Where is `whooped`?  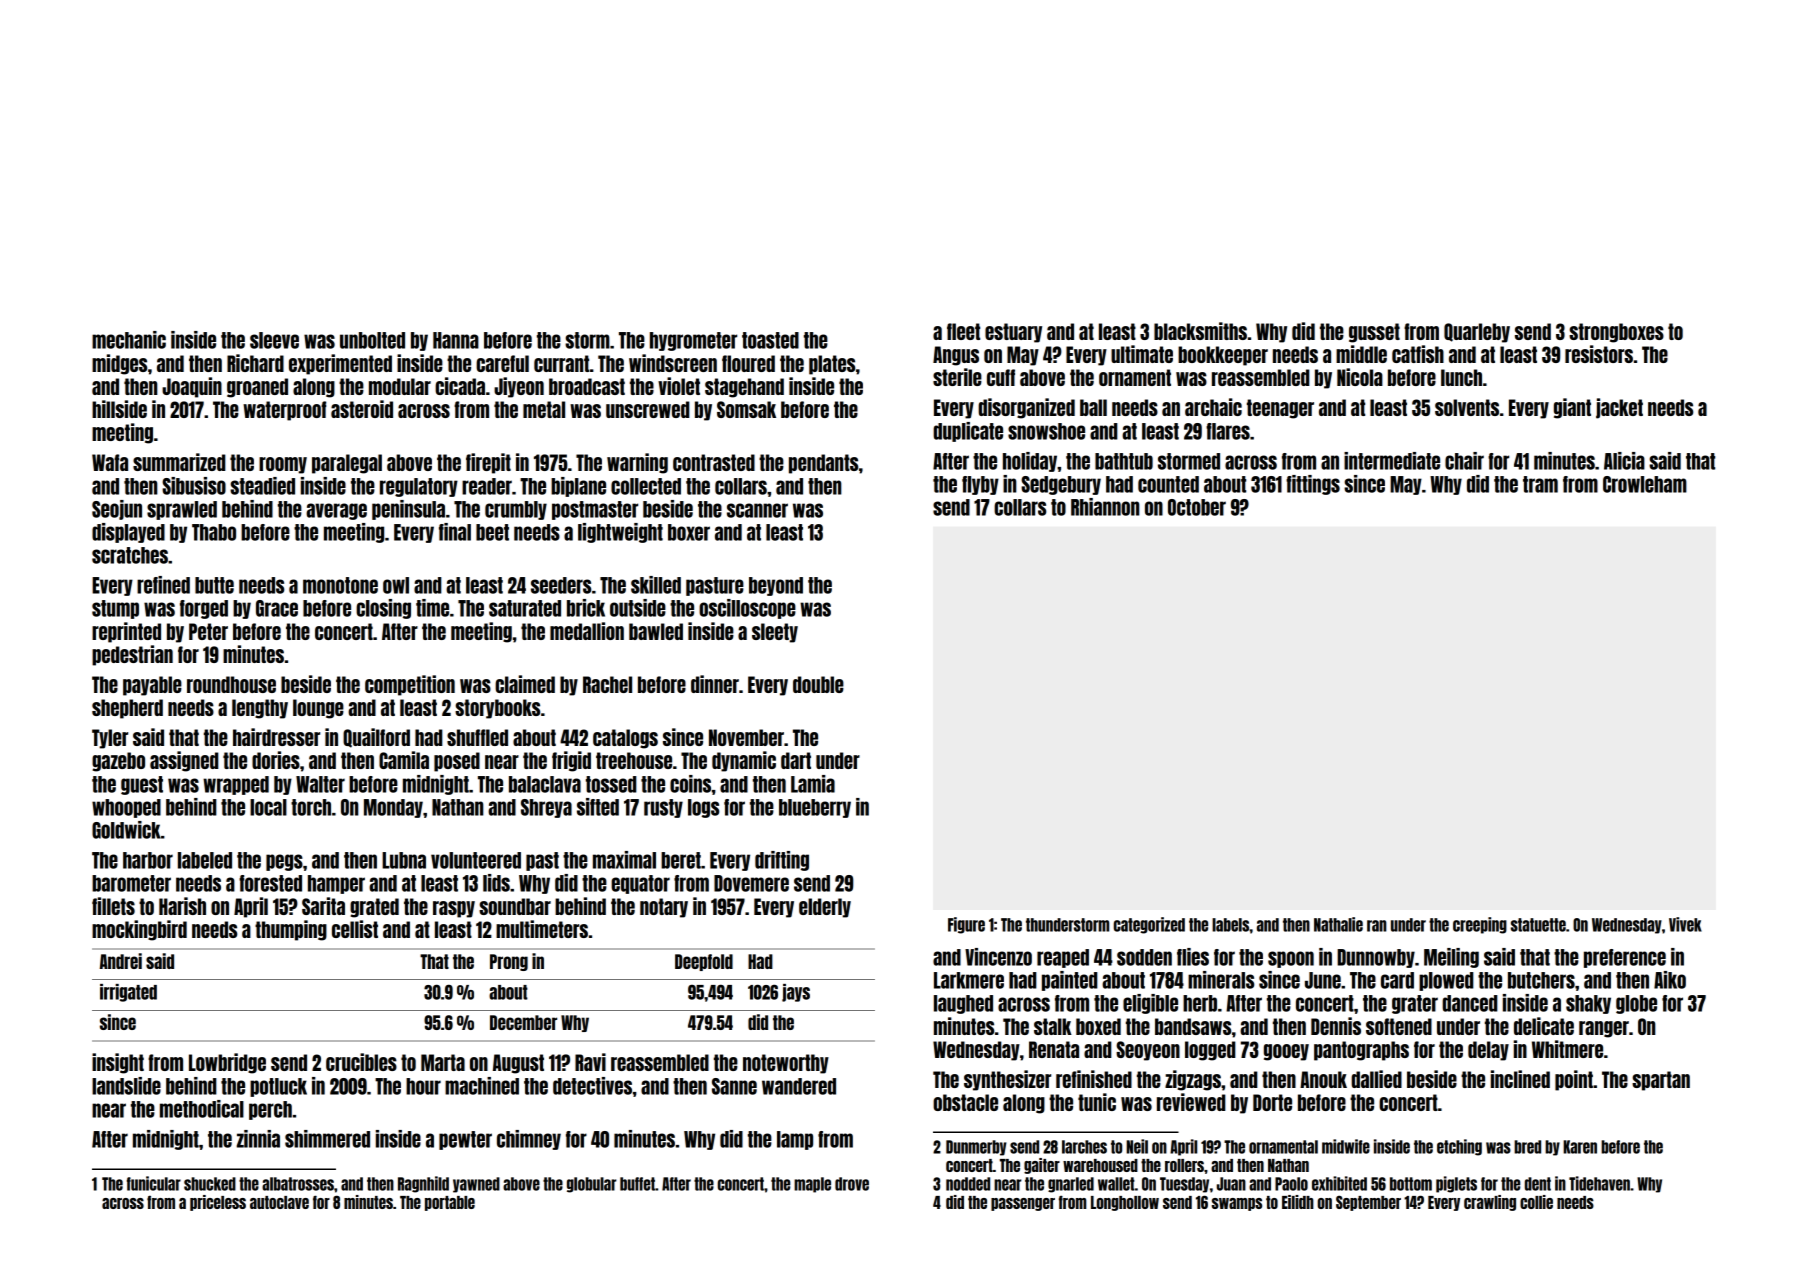 whooped is located at coordinates (126, 808).
